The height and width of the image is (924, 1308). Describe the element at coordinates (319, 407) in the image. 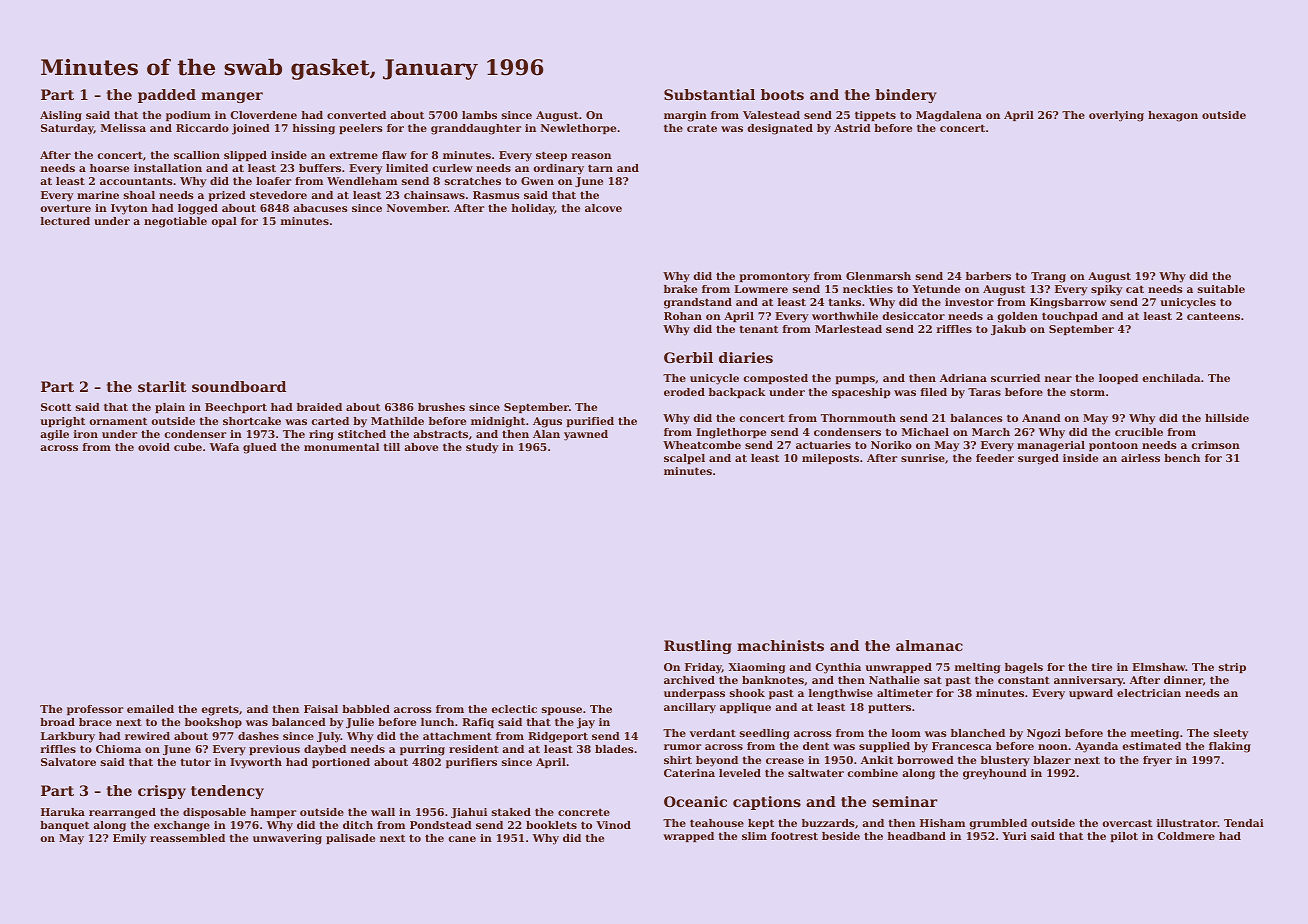

I see `braided` at that location.
